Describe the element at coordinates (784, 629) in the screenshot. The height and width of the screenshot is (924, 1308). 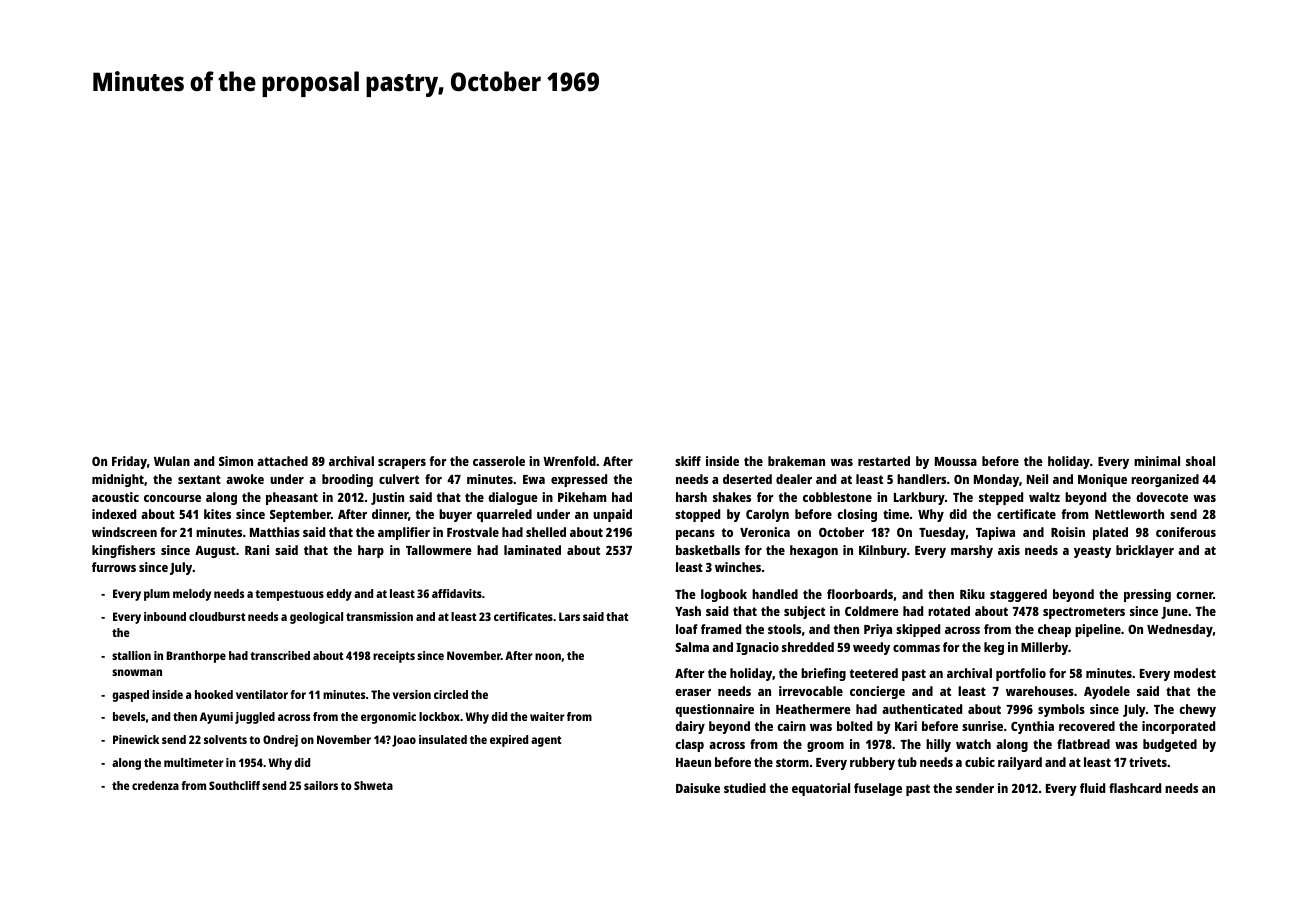
I see `stools` at that location.
